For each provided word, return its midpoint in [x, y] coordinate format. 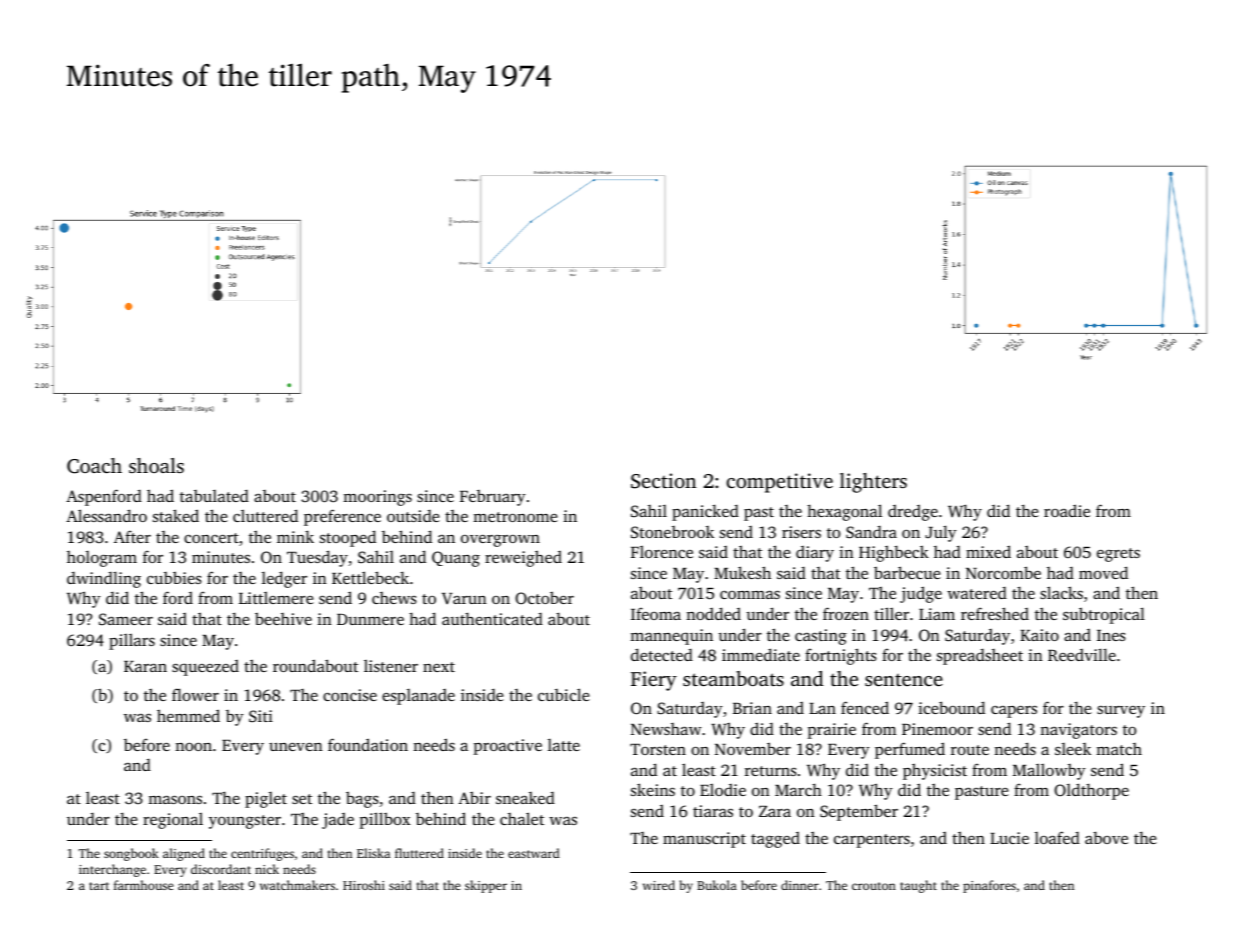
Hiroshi [364, 885]
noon [193, 747]
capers [1014, 712]
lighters [873, 483]
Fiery [654, 681]
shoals [156, 465]
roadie [1067, 510]
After [132, 536]
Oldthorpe [1091, 791]
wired [659, 885]
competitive [779, 483]
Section [663, 481]
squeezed [205, 668]
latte [564, 745]
